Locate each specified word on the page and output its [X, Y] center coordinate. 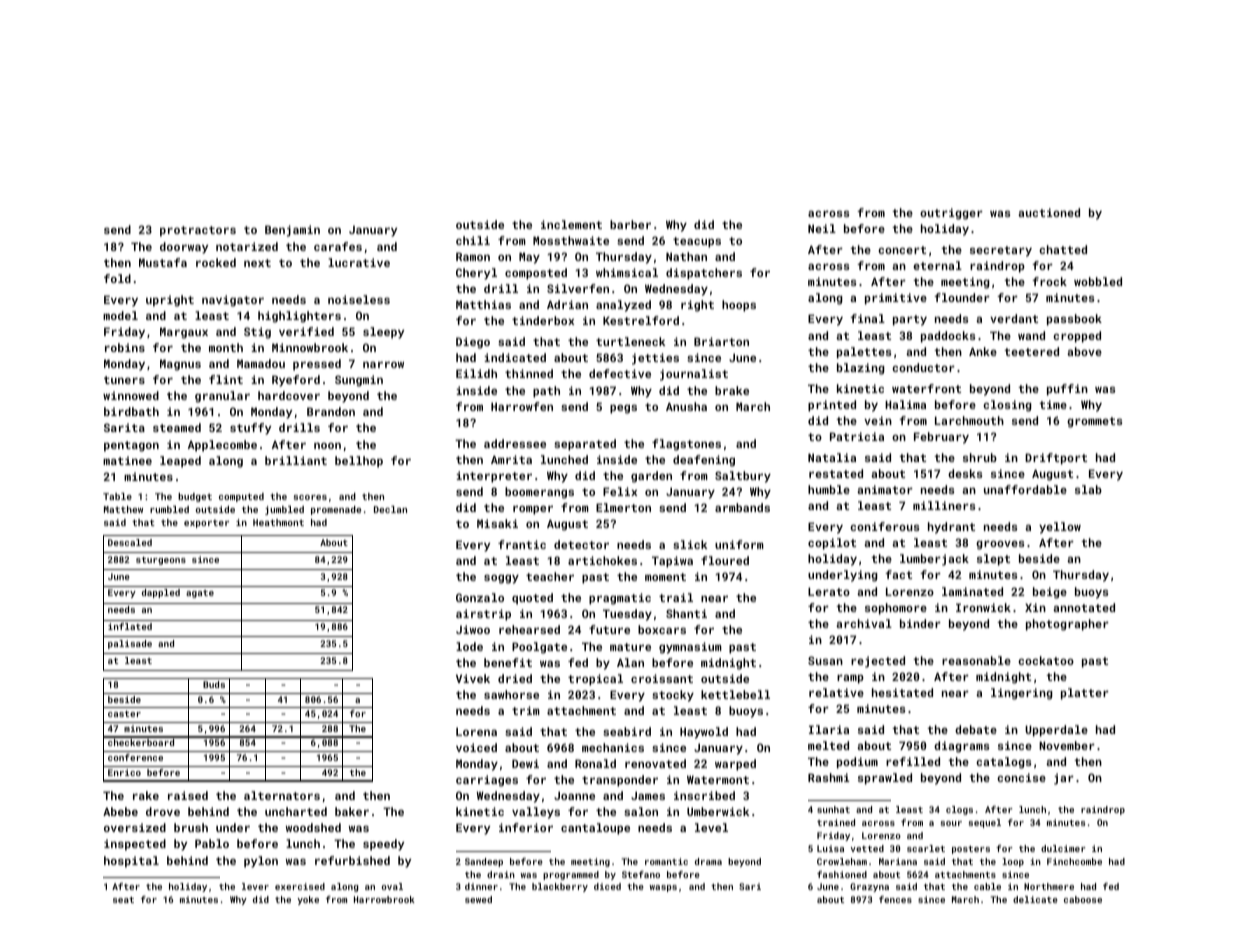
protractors [198, 231]
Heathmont [278, 522]
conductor [923, 367]
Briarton [721, 341]
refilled [913, 761]
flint [226, 379]
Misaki [497, 523]
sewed [478, 899]
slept [993, 560]
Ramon [473, 256]
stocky [673, 696]
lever [255, 886]
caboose [1083, 899]
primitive [896, 299]
